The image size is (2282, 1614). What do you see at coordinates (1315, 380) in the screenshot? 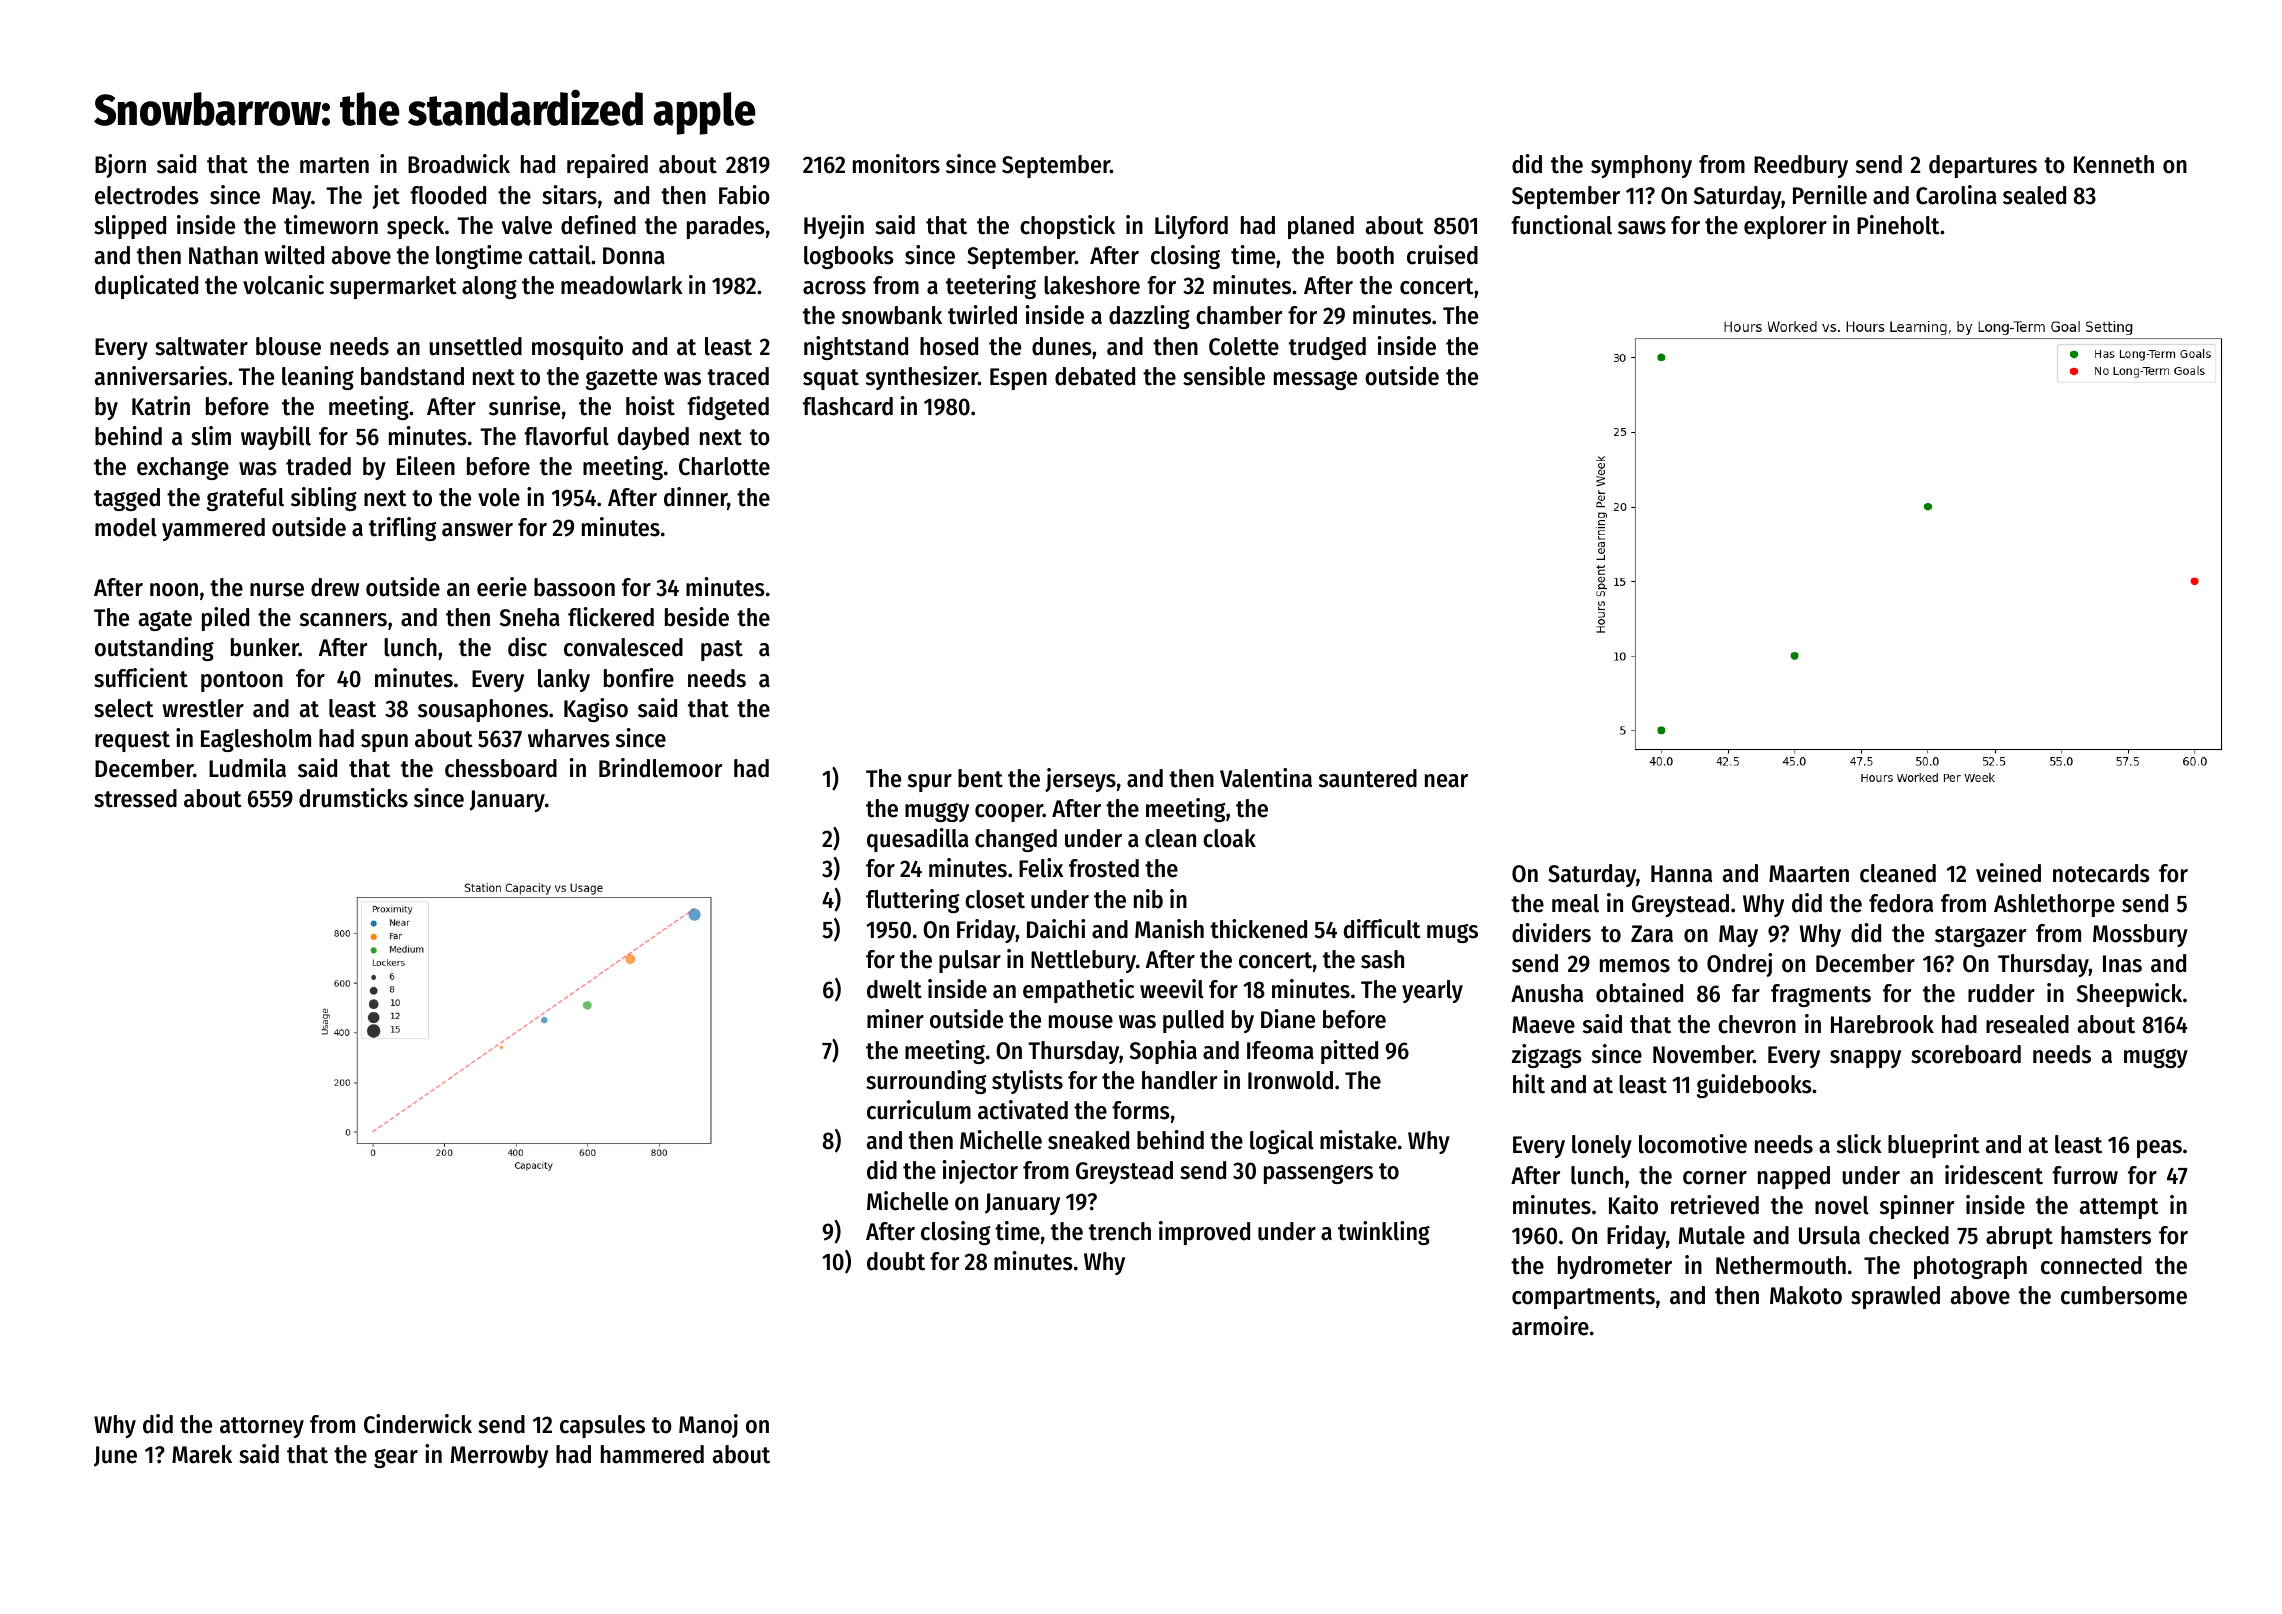
I see `message` at bounding box center [1315, 380].
